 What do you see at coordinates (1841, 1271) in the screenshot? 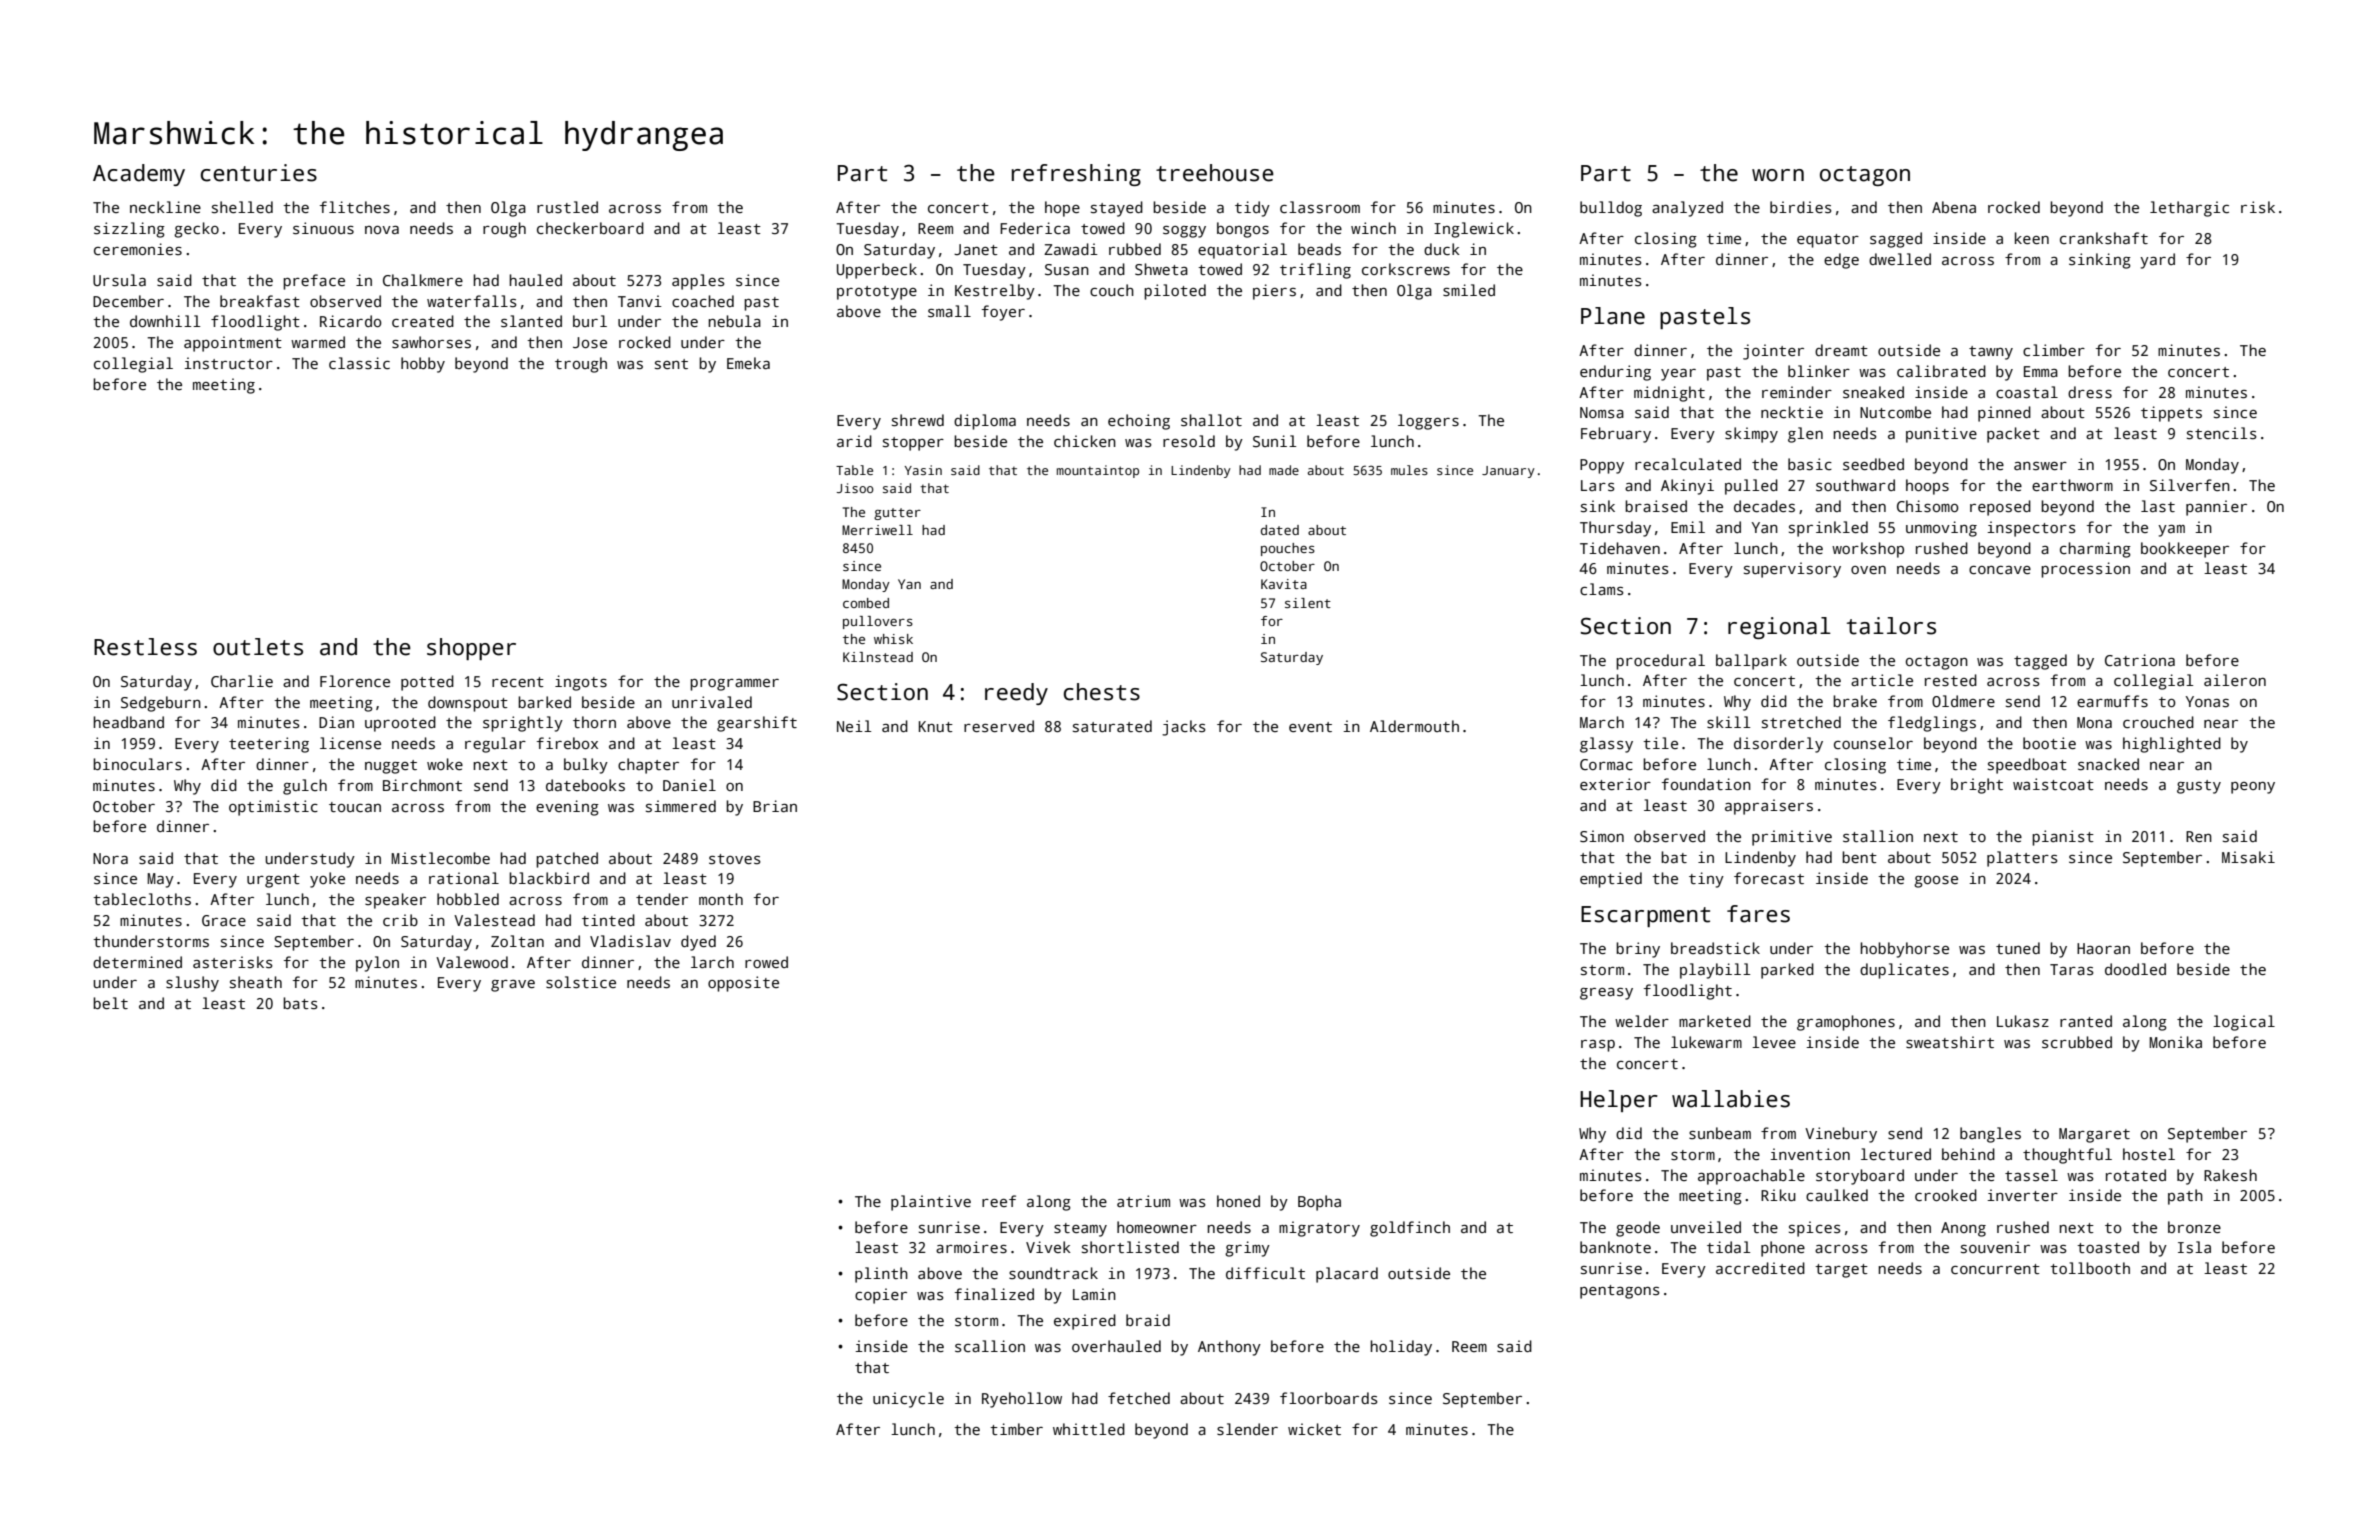
I see `target` at bounding box center [1841, 1271].
